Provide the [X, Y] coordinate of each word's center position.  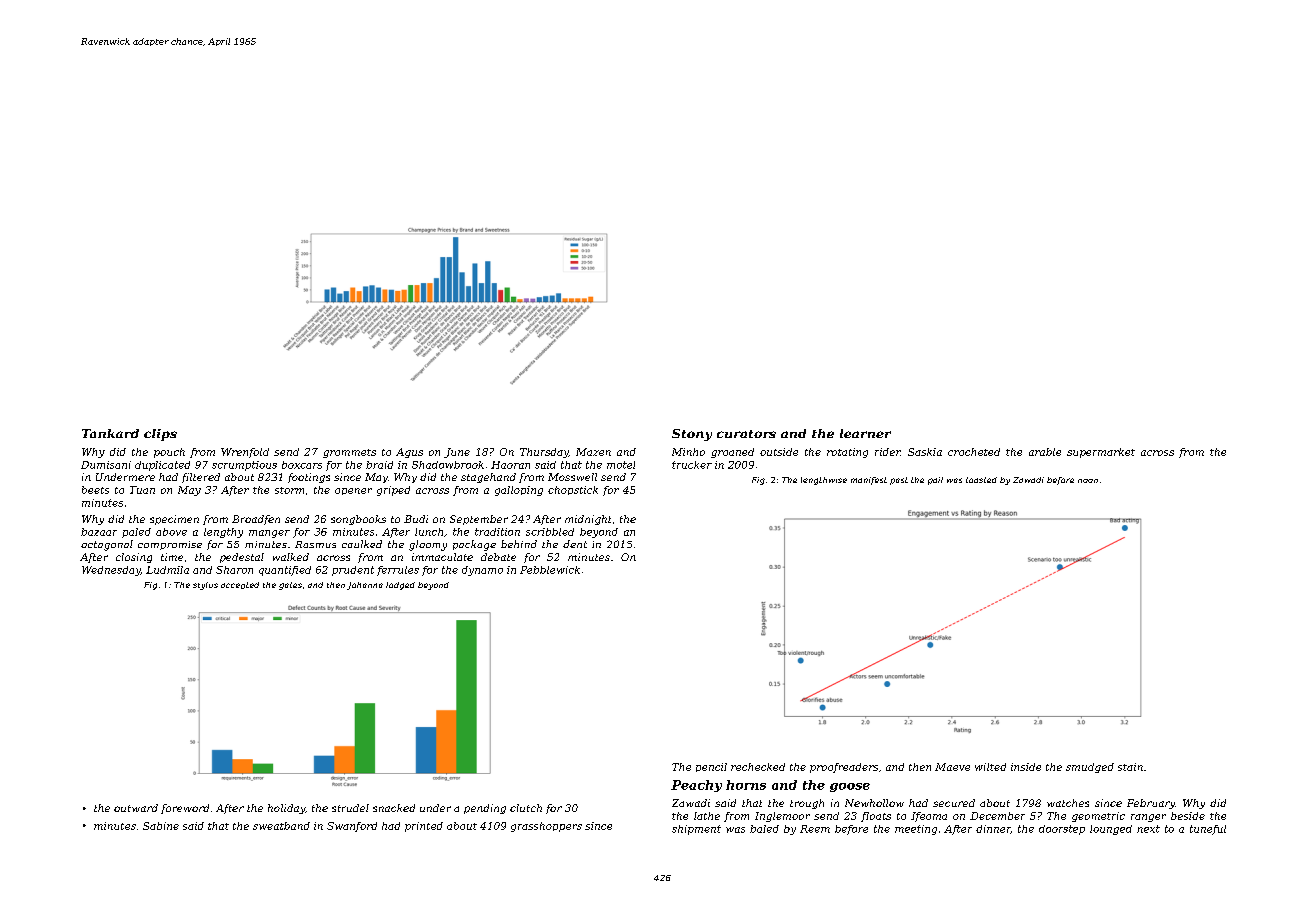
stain [1130, 767]
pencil [711, 767]
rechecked [758, 767]
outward [136, 808]
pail [935, 481]
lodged [400, 586]
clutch [526, 808]
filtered [201, 478]
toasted [981, 480]
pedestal [242, 558]
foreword [185, 809]
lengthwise [824, 481]
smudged [1090, 768]
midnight [588, 520]
